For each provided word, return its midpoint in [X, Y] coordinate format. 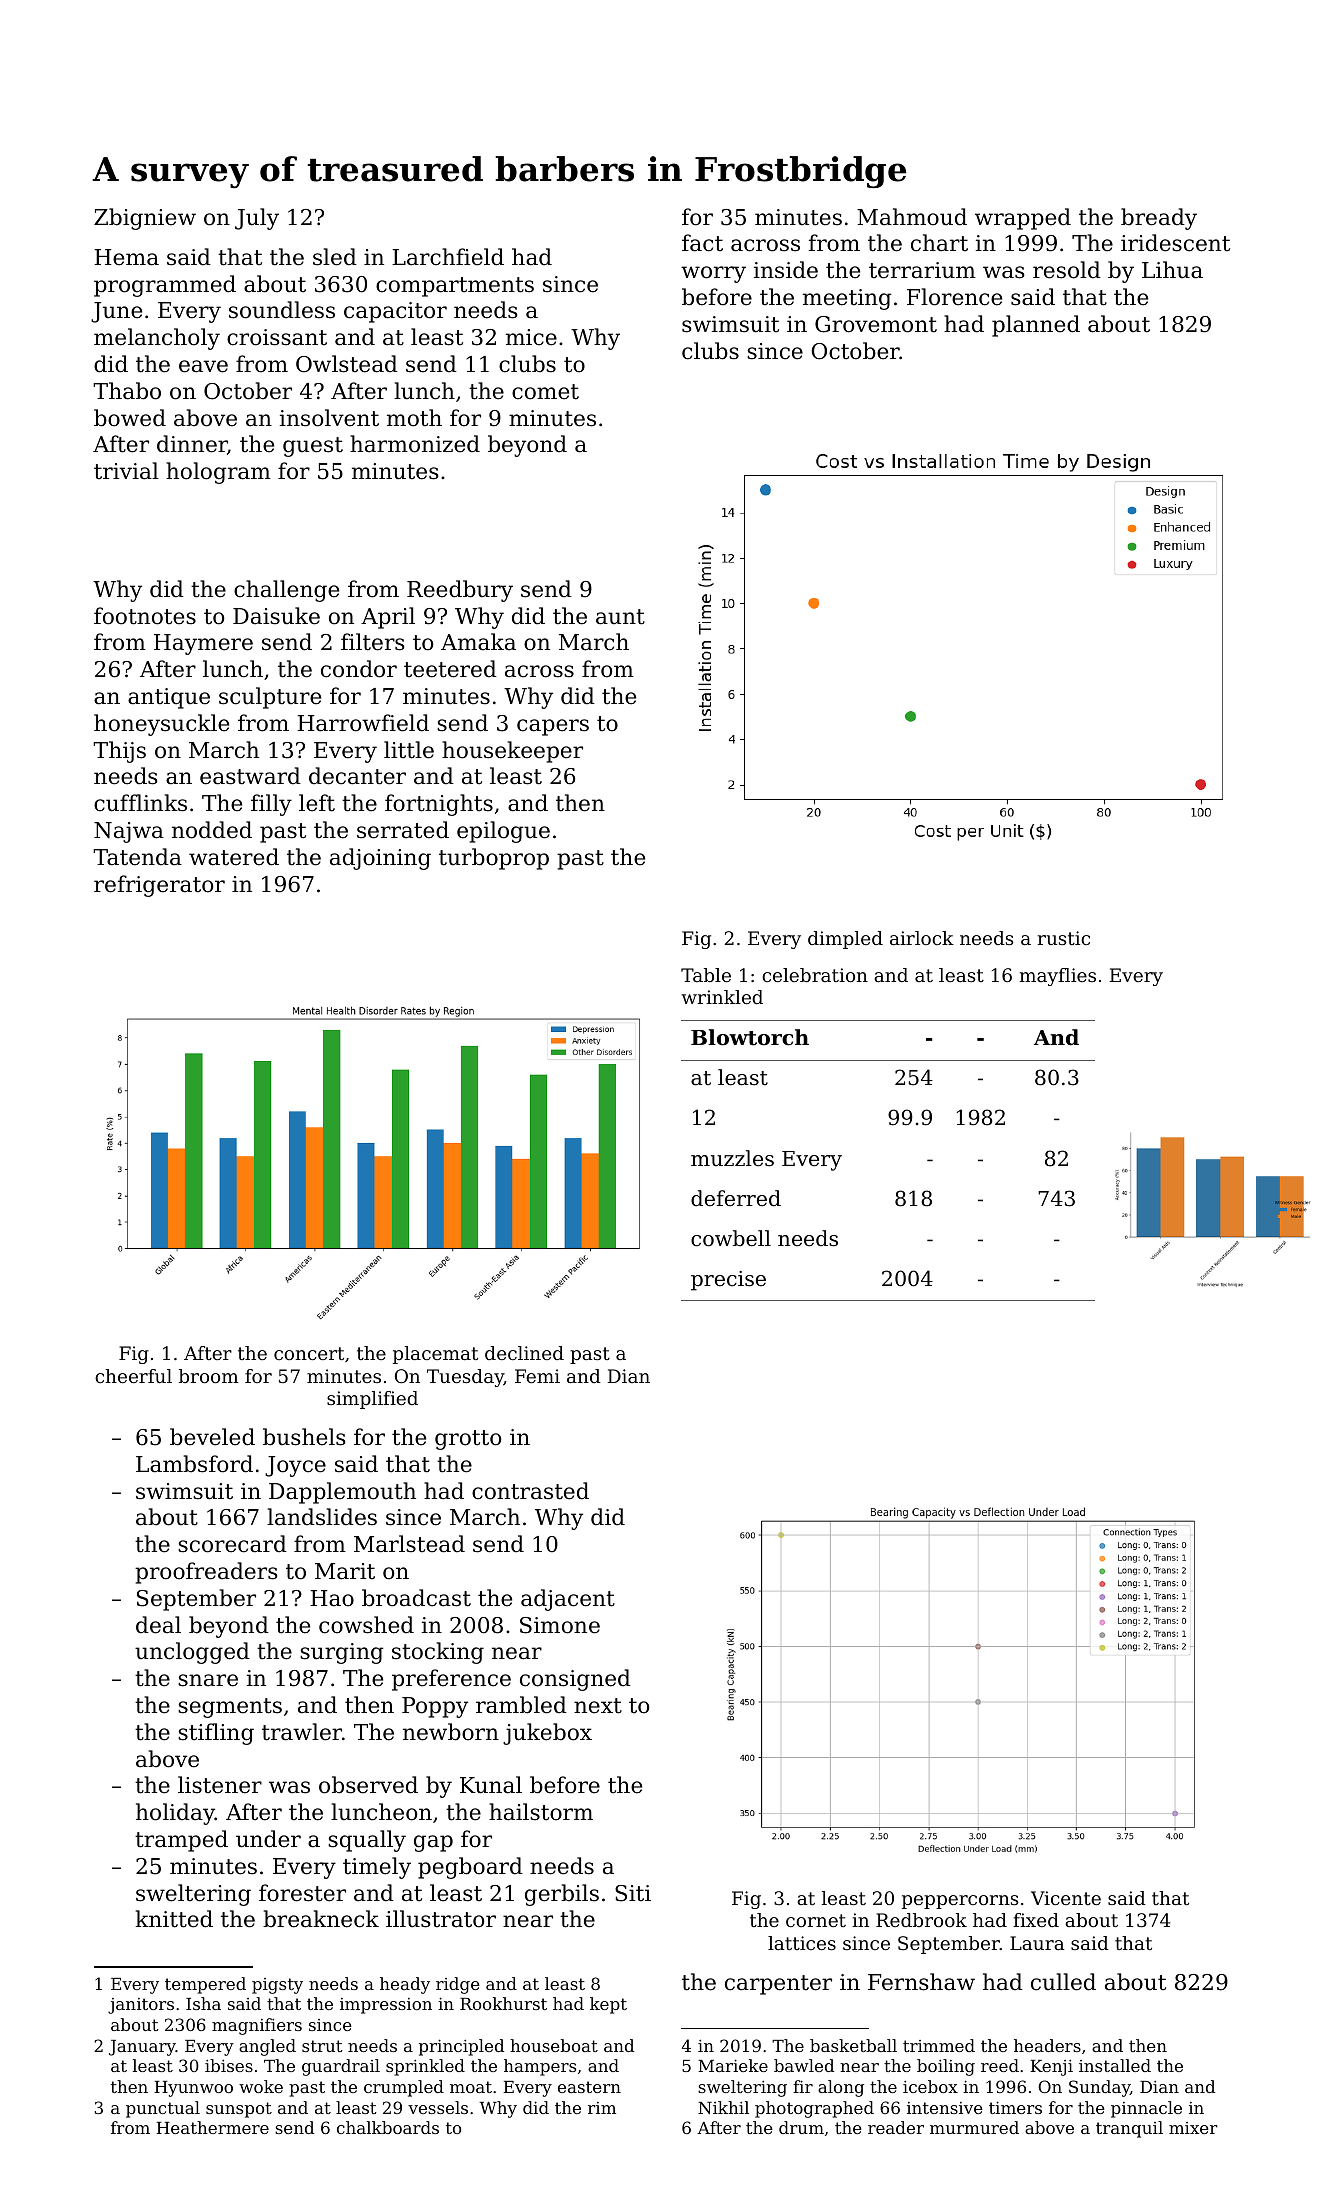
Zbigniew [145, 219]
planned [1036, 326]
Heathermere [212, 2127]
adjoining [380, 859]
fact [702, 243]
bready [1159, 219]
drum [801, 2127]
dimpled [845, 940]
